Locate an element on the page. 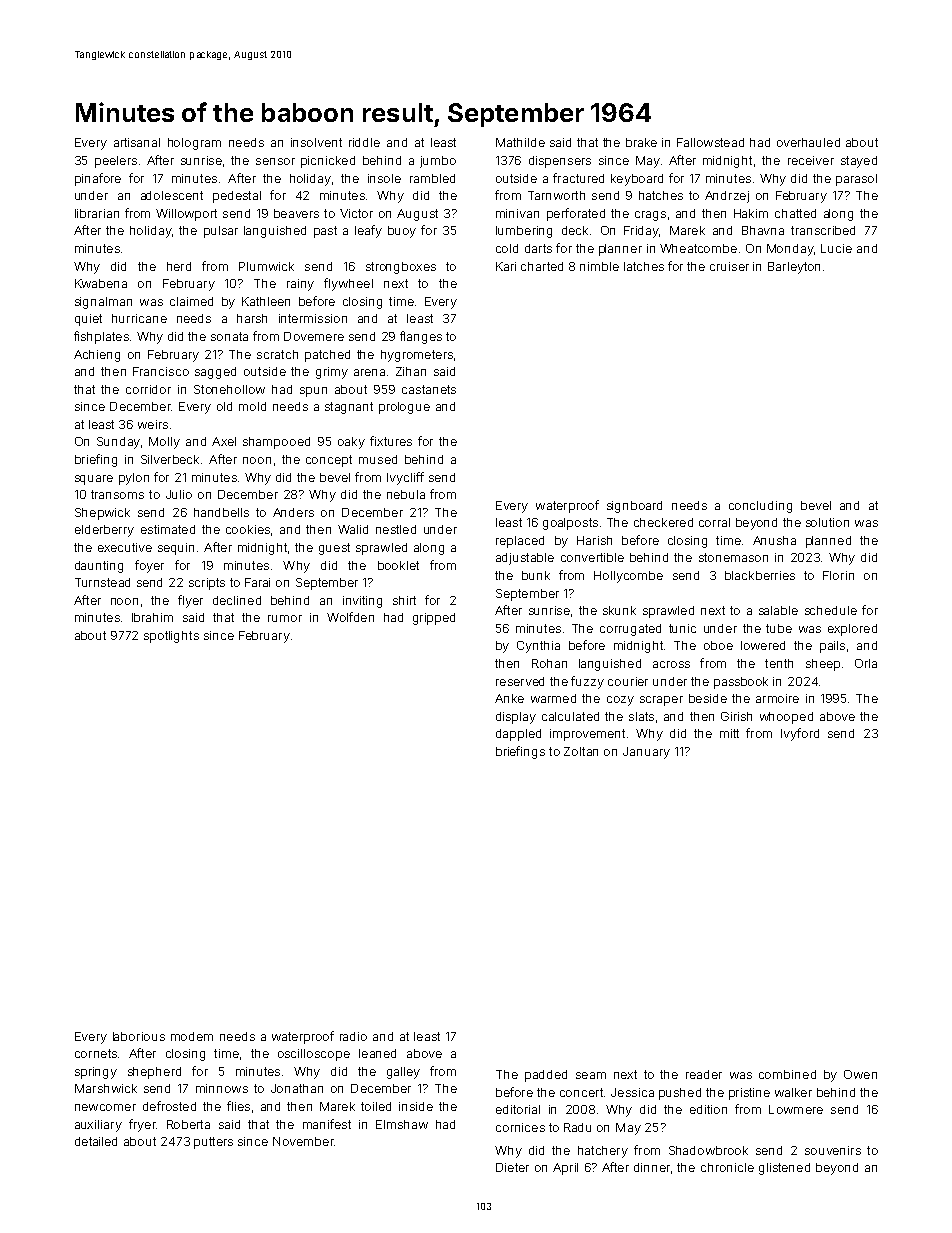  hologram is located at coordinates (194, 144).
